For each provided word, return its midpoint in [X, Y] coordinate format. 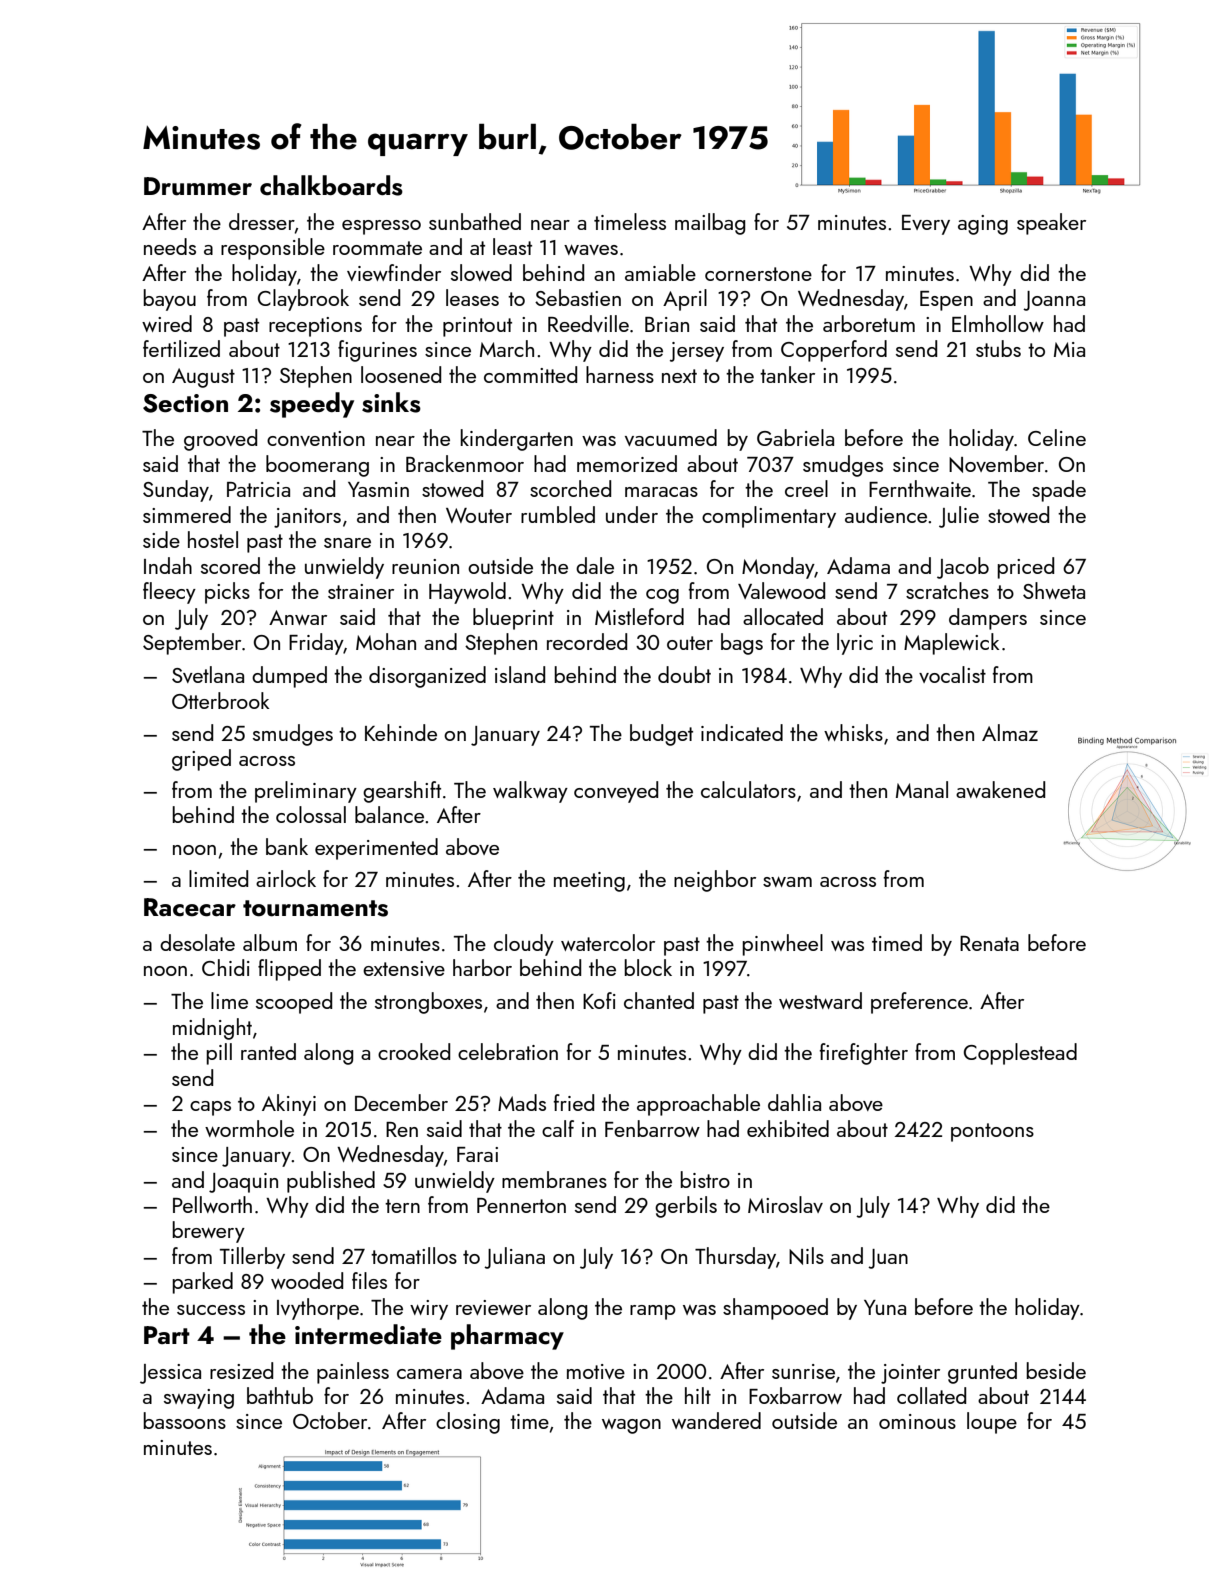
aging [983, 225]
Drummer [198, 186]
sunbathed [475, 221]
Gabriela [795, 437]
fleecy [169, 593]
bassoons [184, 1420]
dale [595, 565]
